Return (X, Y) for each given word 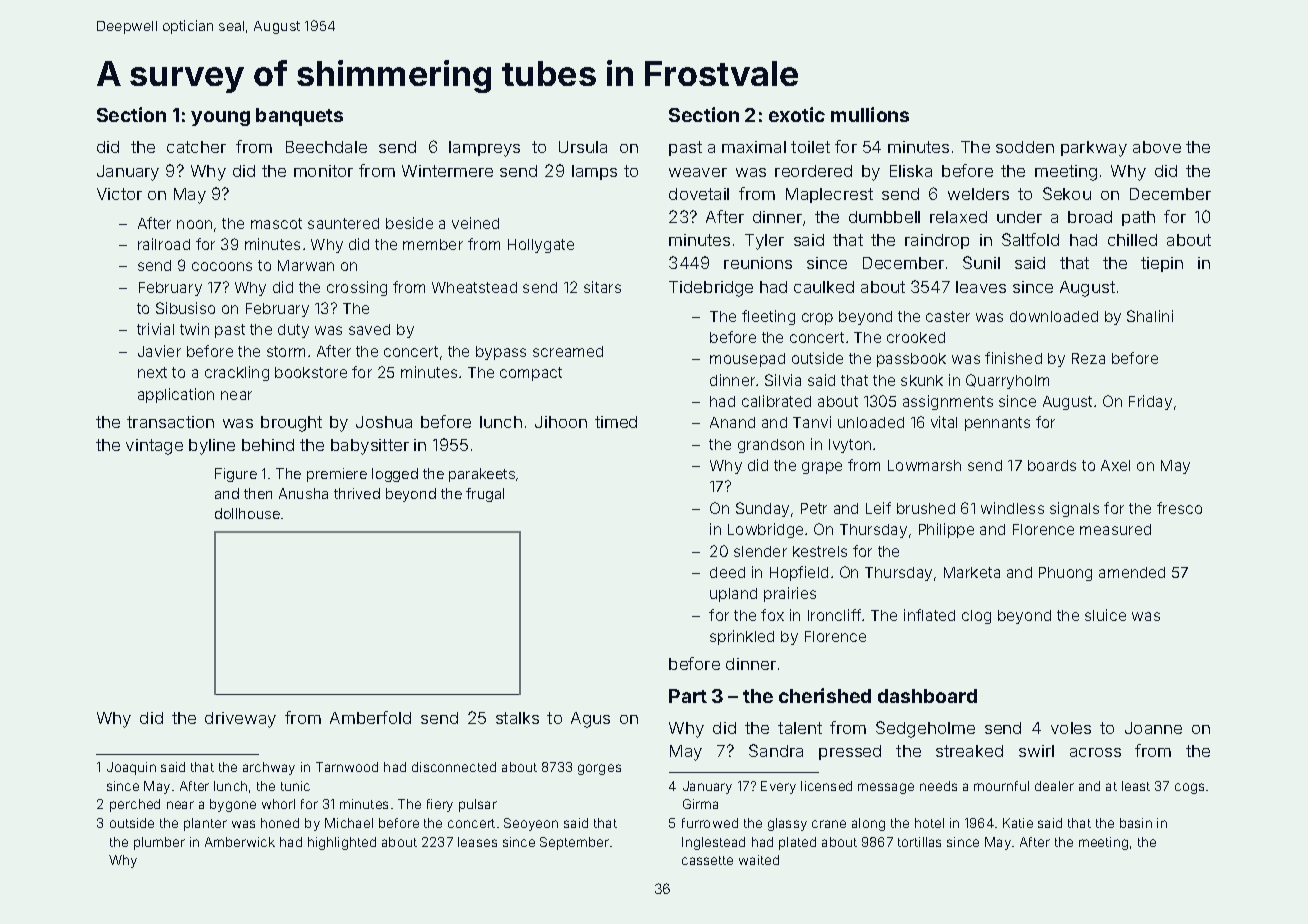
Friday (1150, 402)
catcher (196, 147)
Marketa (972, 572)
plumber (159, 843)
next (152, 372)
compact (531, 374)
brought (291, 424)
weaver (698, 172)
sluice (1105, 615)
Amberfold (370, 717)
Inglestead (713, 843)
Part (688, 696)
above (1157, 147)
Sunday (762, 509)
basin (1136, 823)
